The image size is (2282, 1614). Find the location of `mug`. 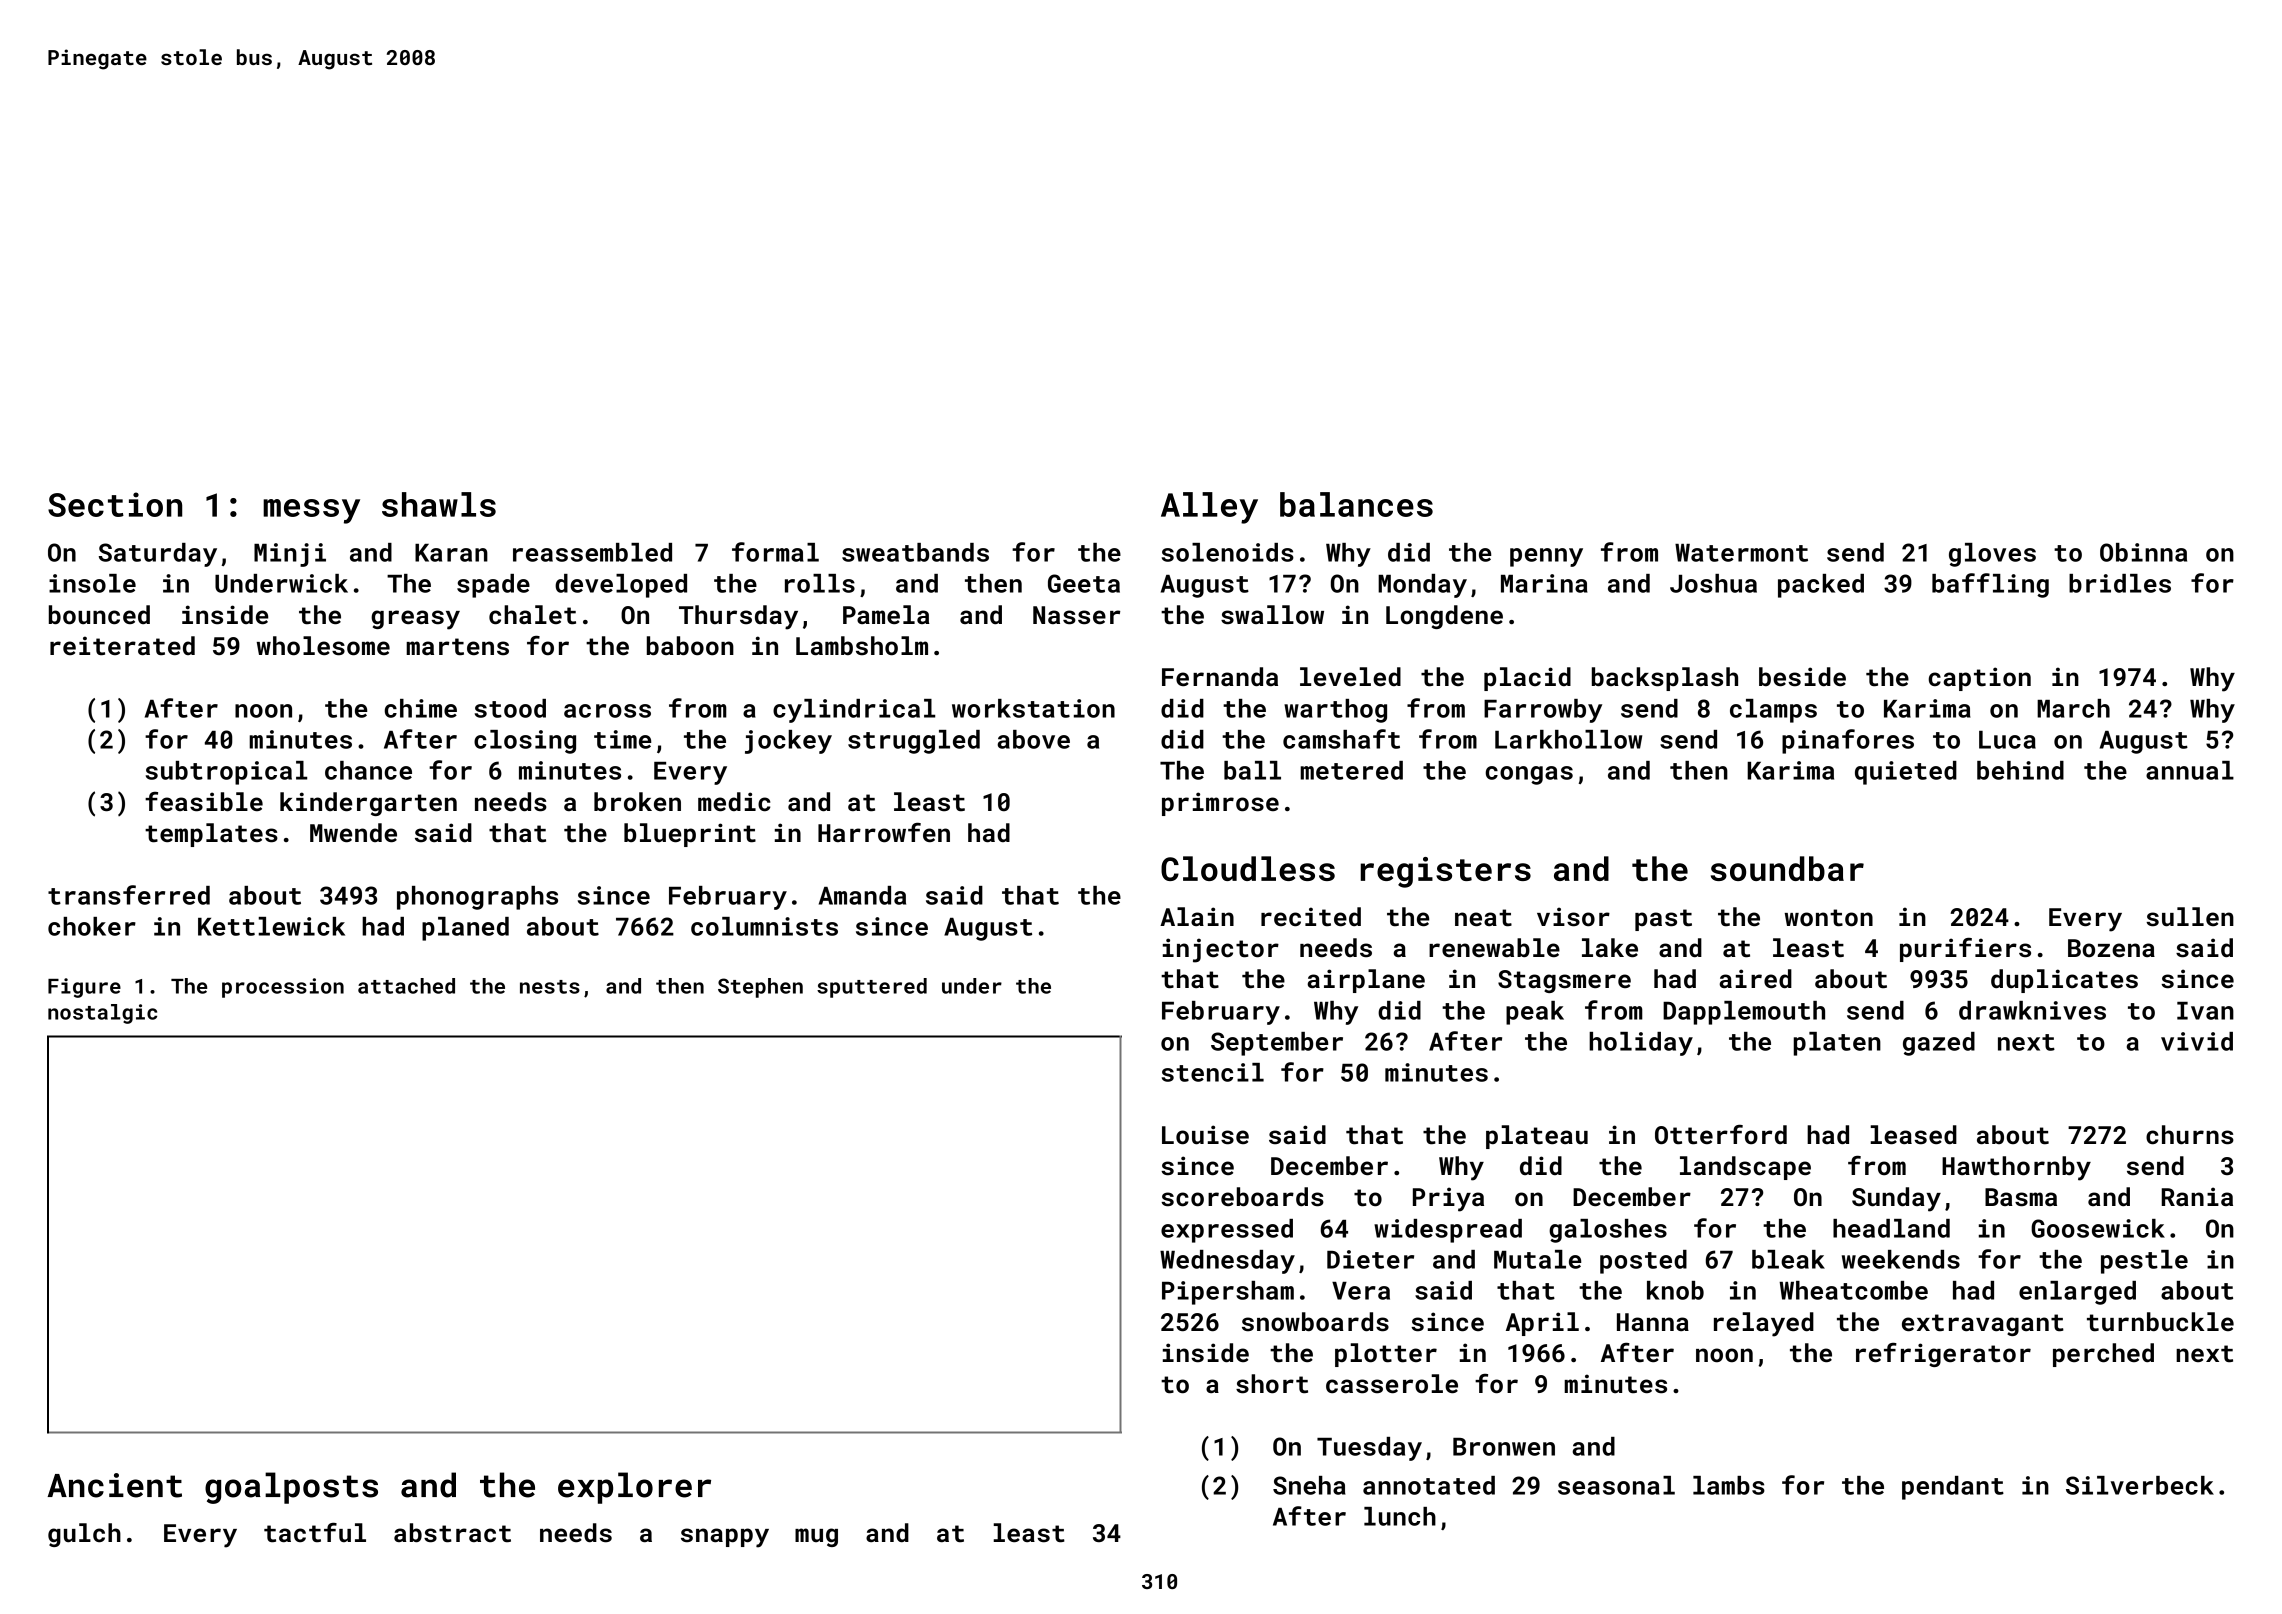

mug is located at coordinates (816, 1537).
